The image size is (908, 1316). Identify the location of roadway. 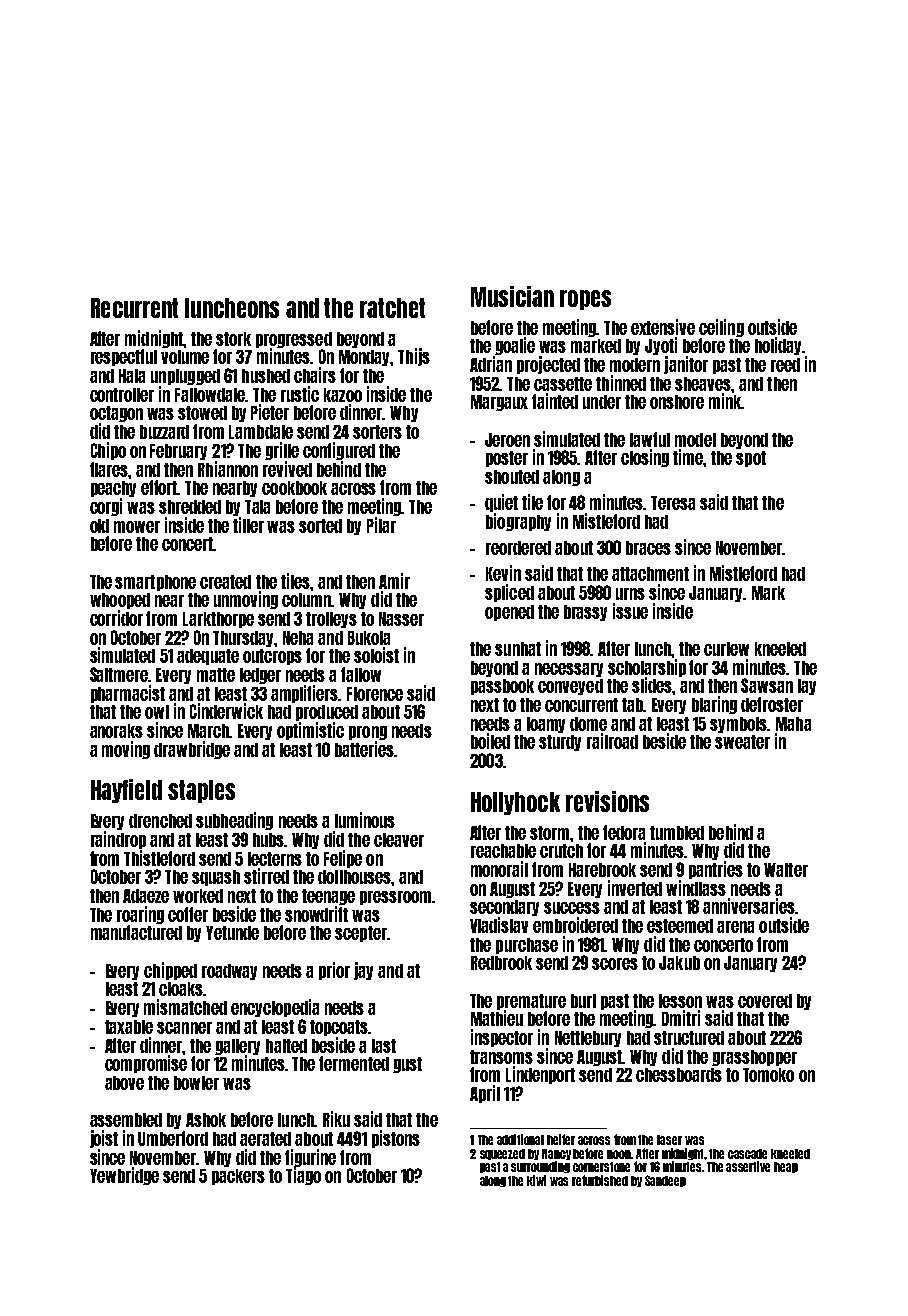
(229, 972).
